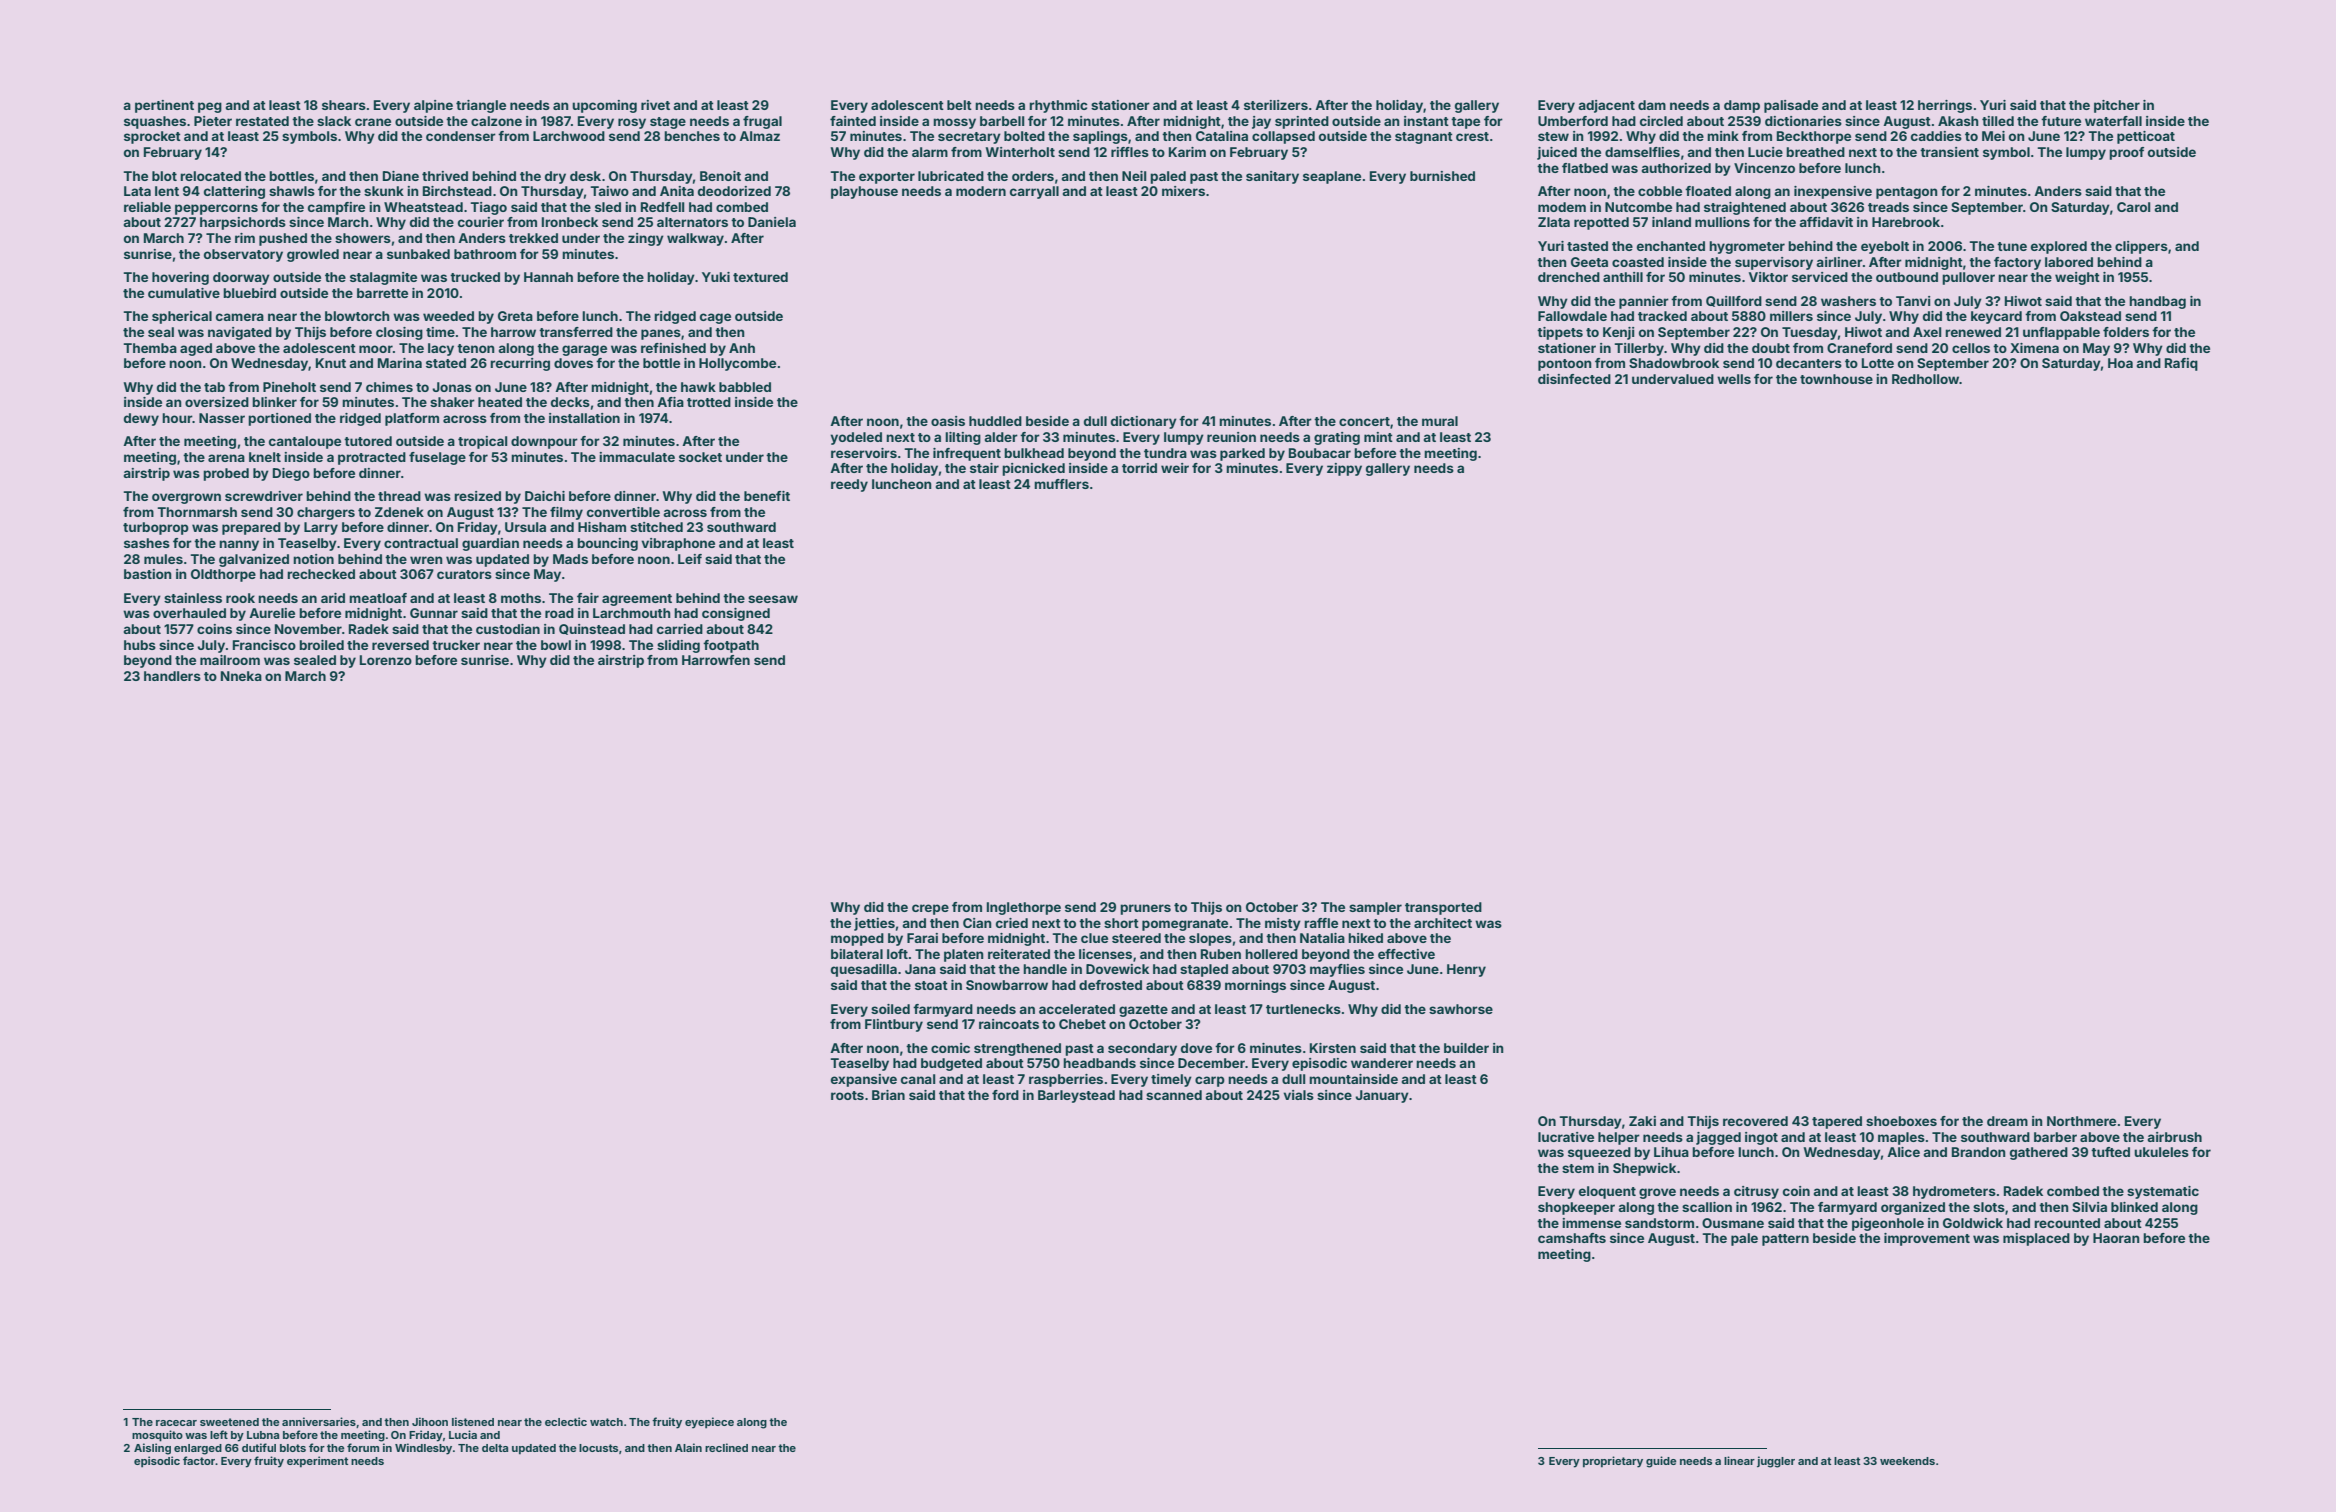  What do you see at coordinates (731, 646) in the image?
I see `footpath` at bounding box center [731, 646].
